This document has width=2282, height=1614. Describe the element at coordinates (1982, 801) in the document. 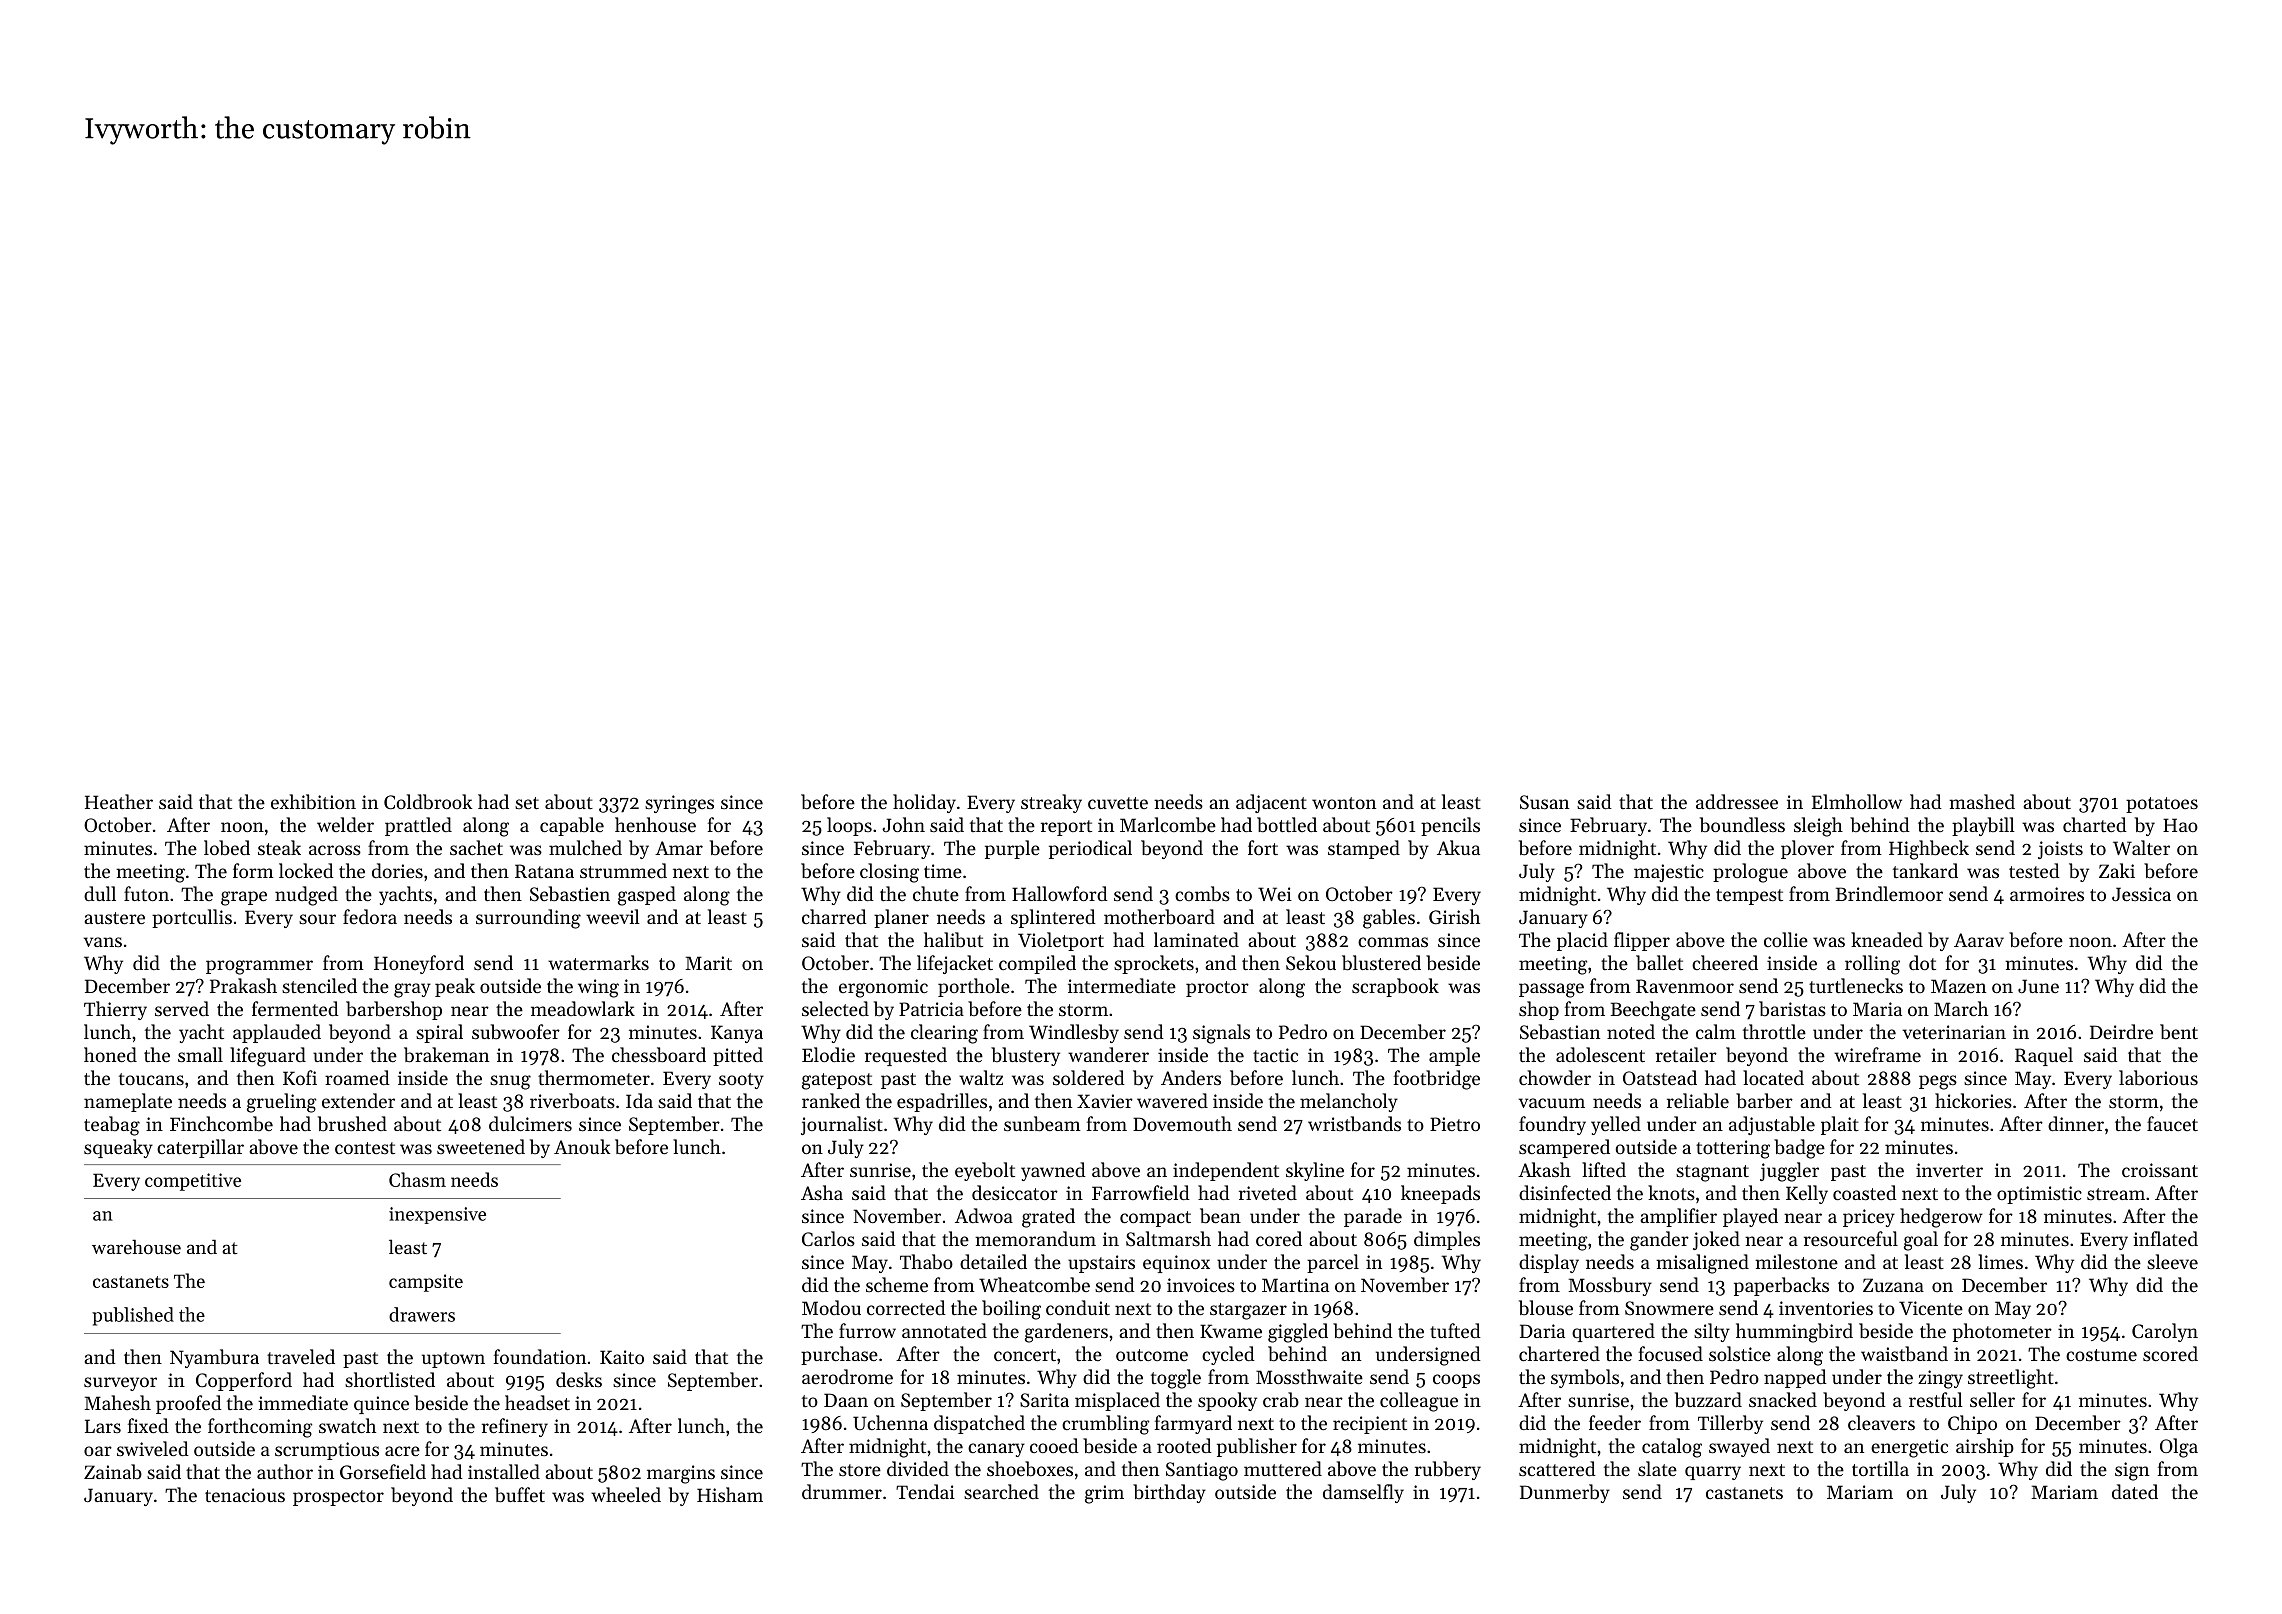

I see `mashed` at that location.
